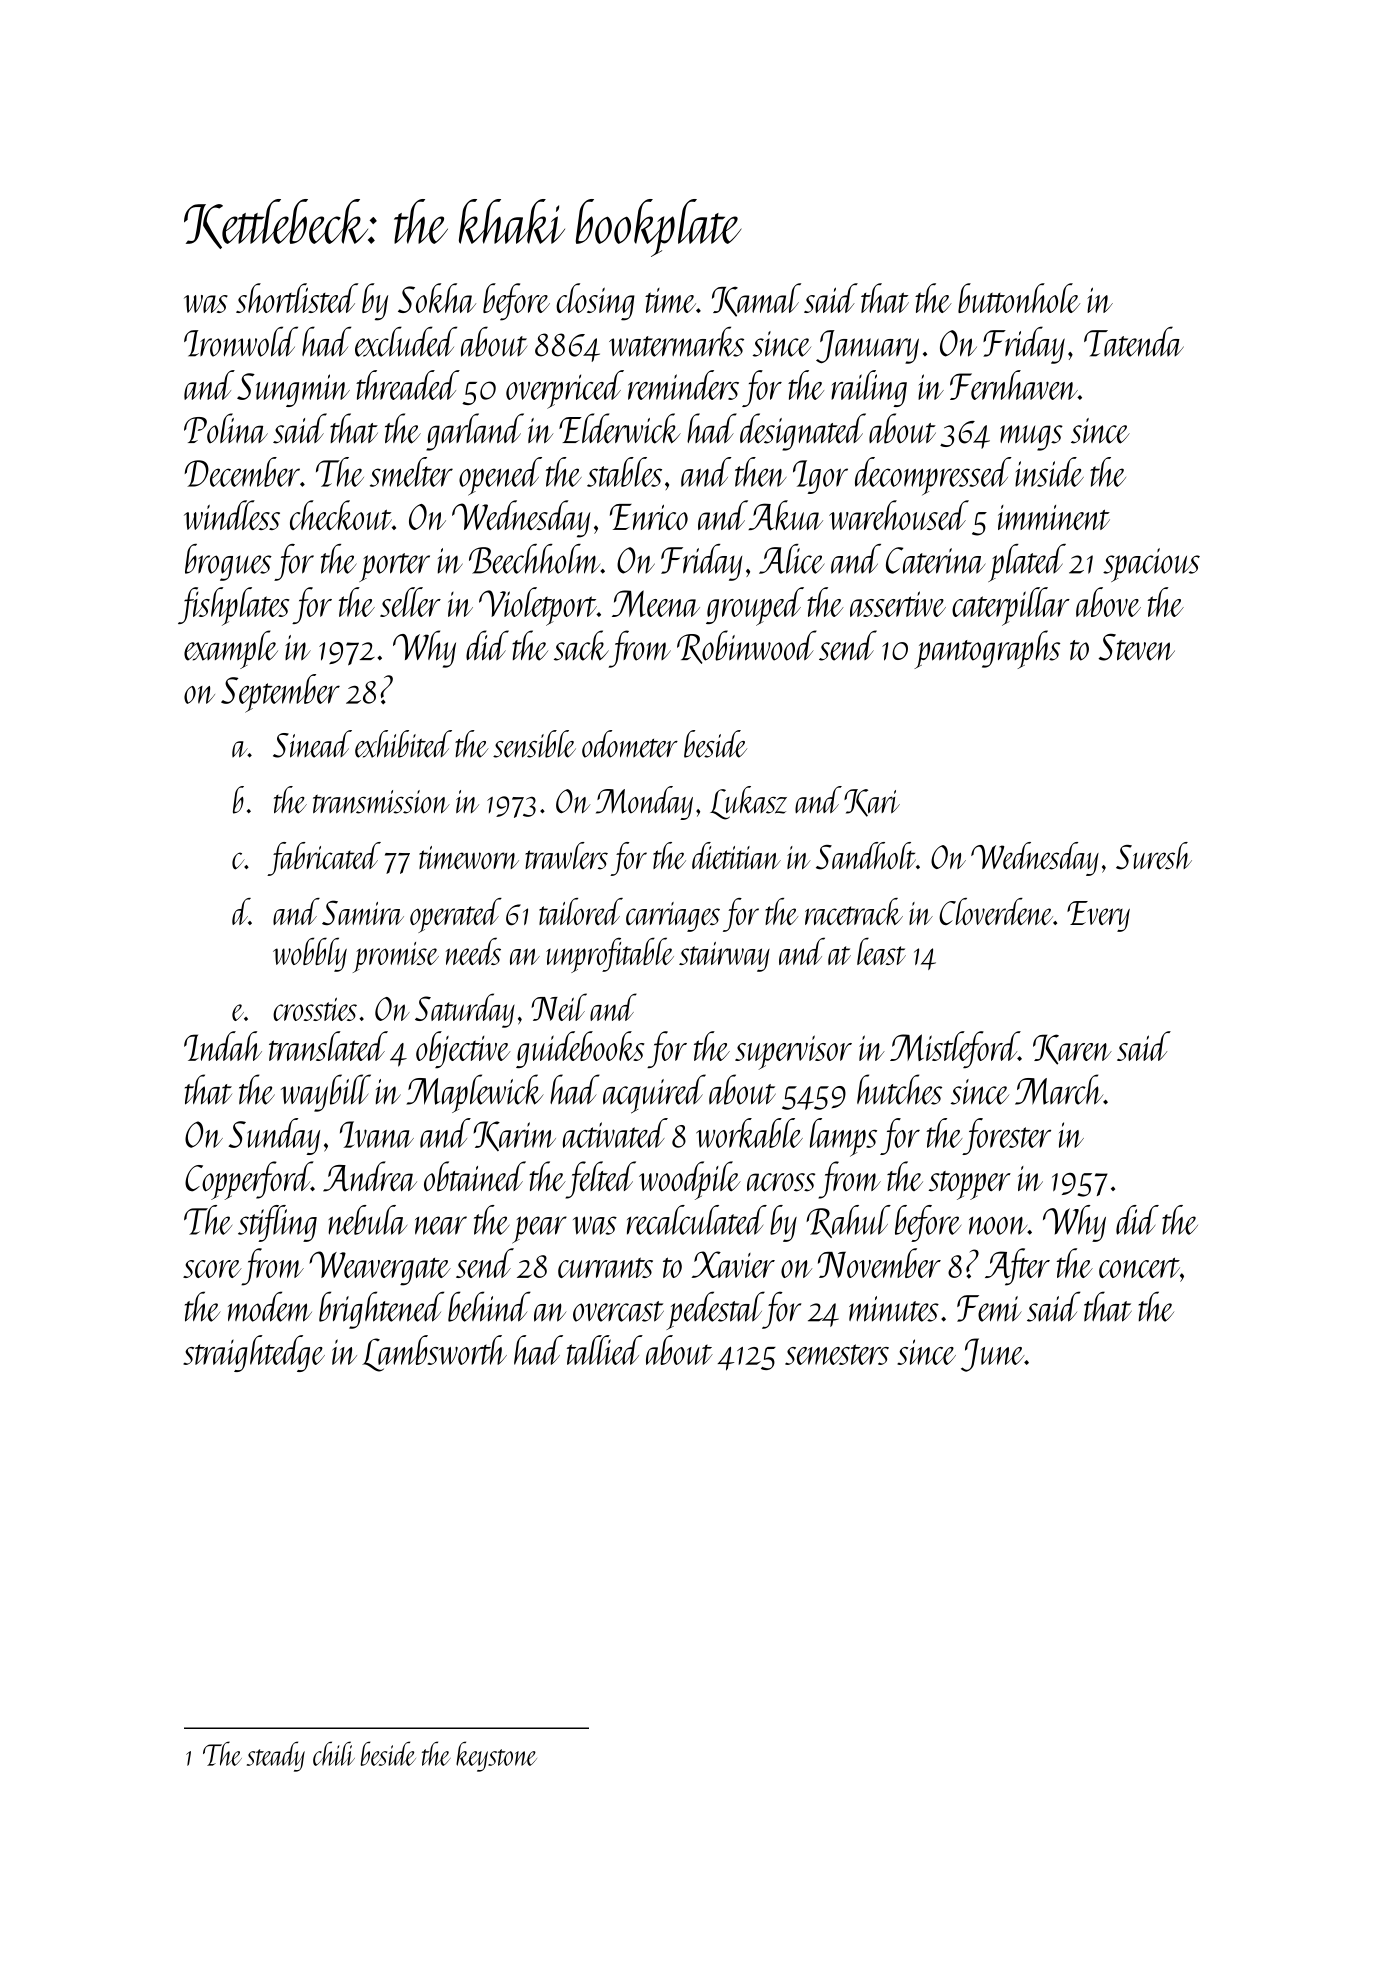  I want to click on decompressed, so click(933, 476).
